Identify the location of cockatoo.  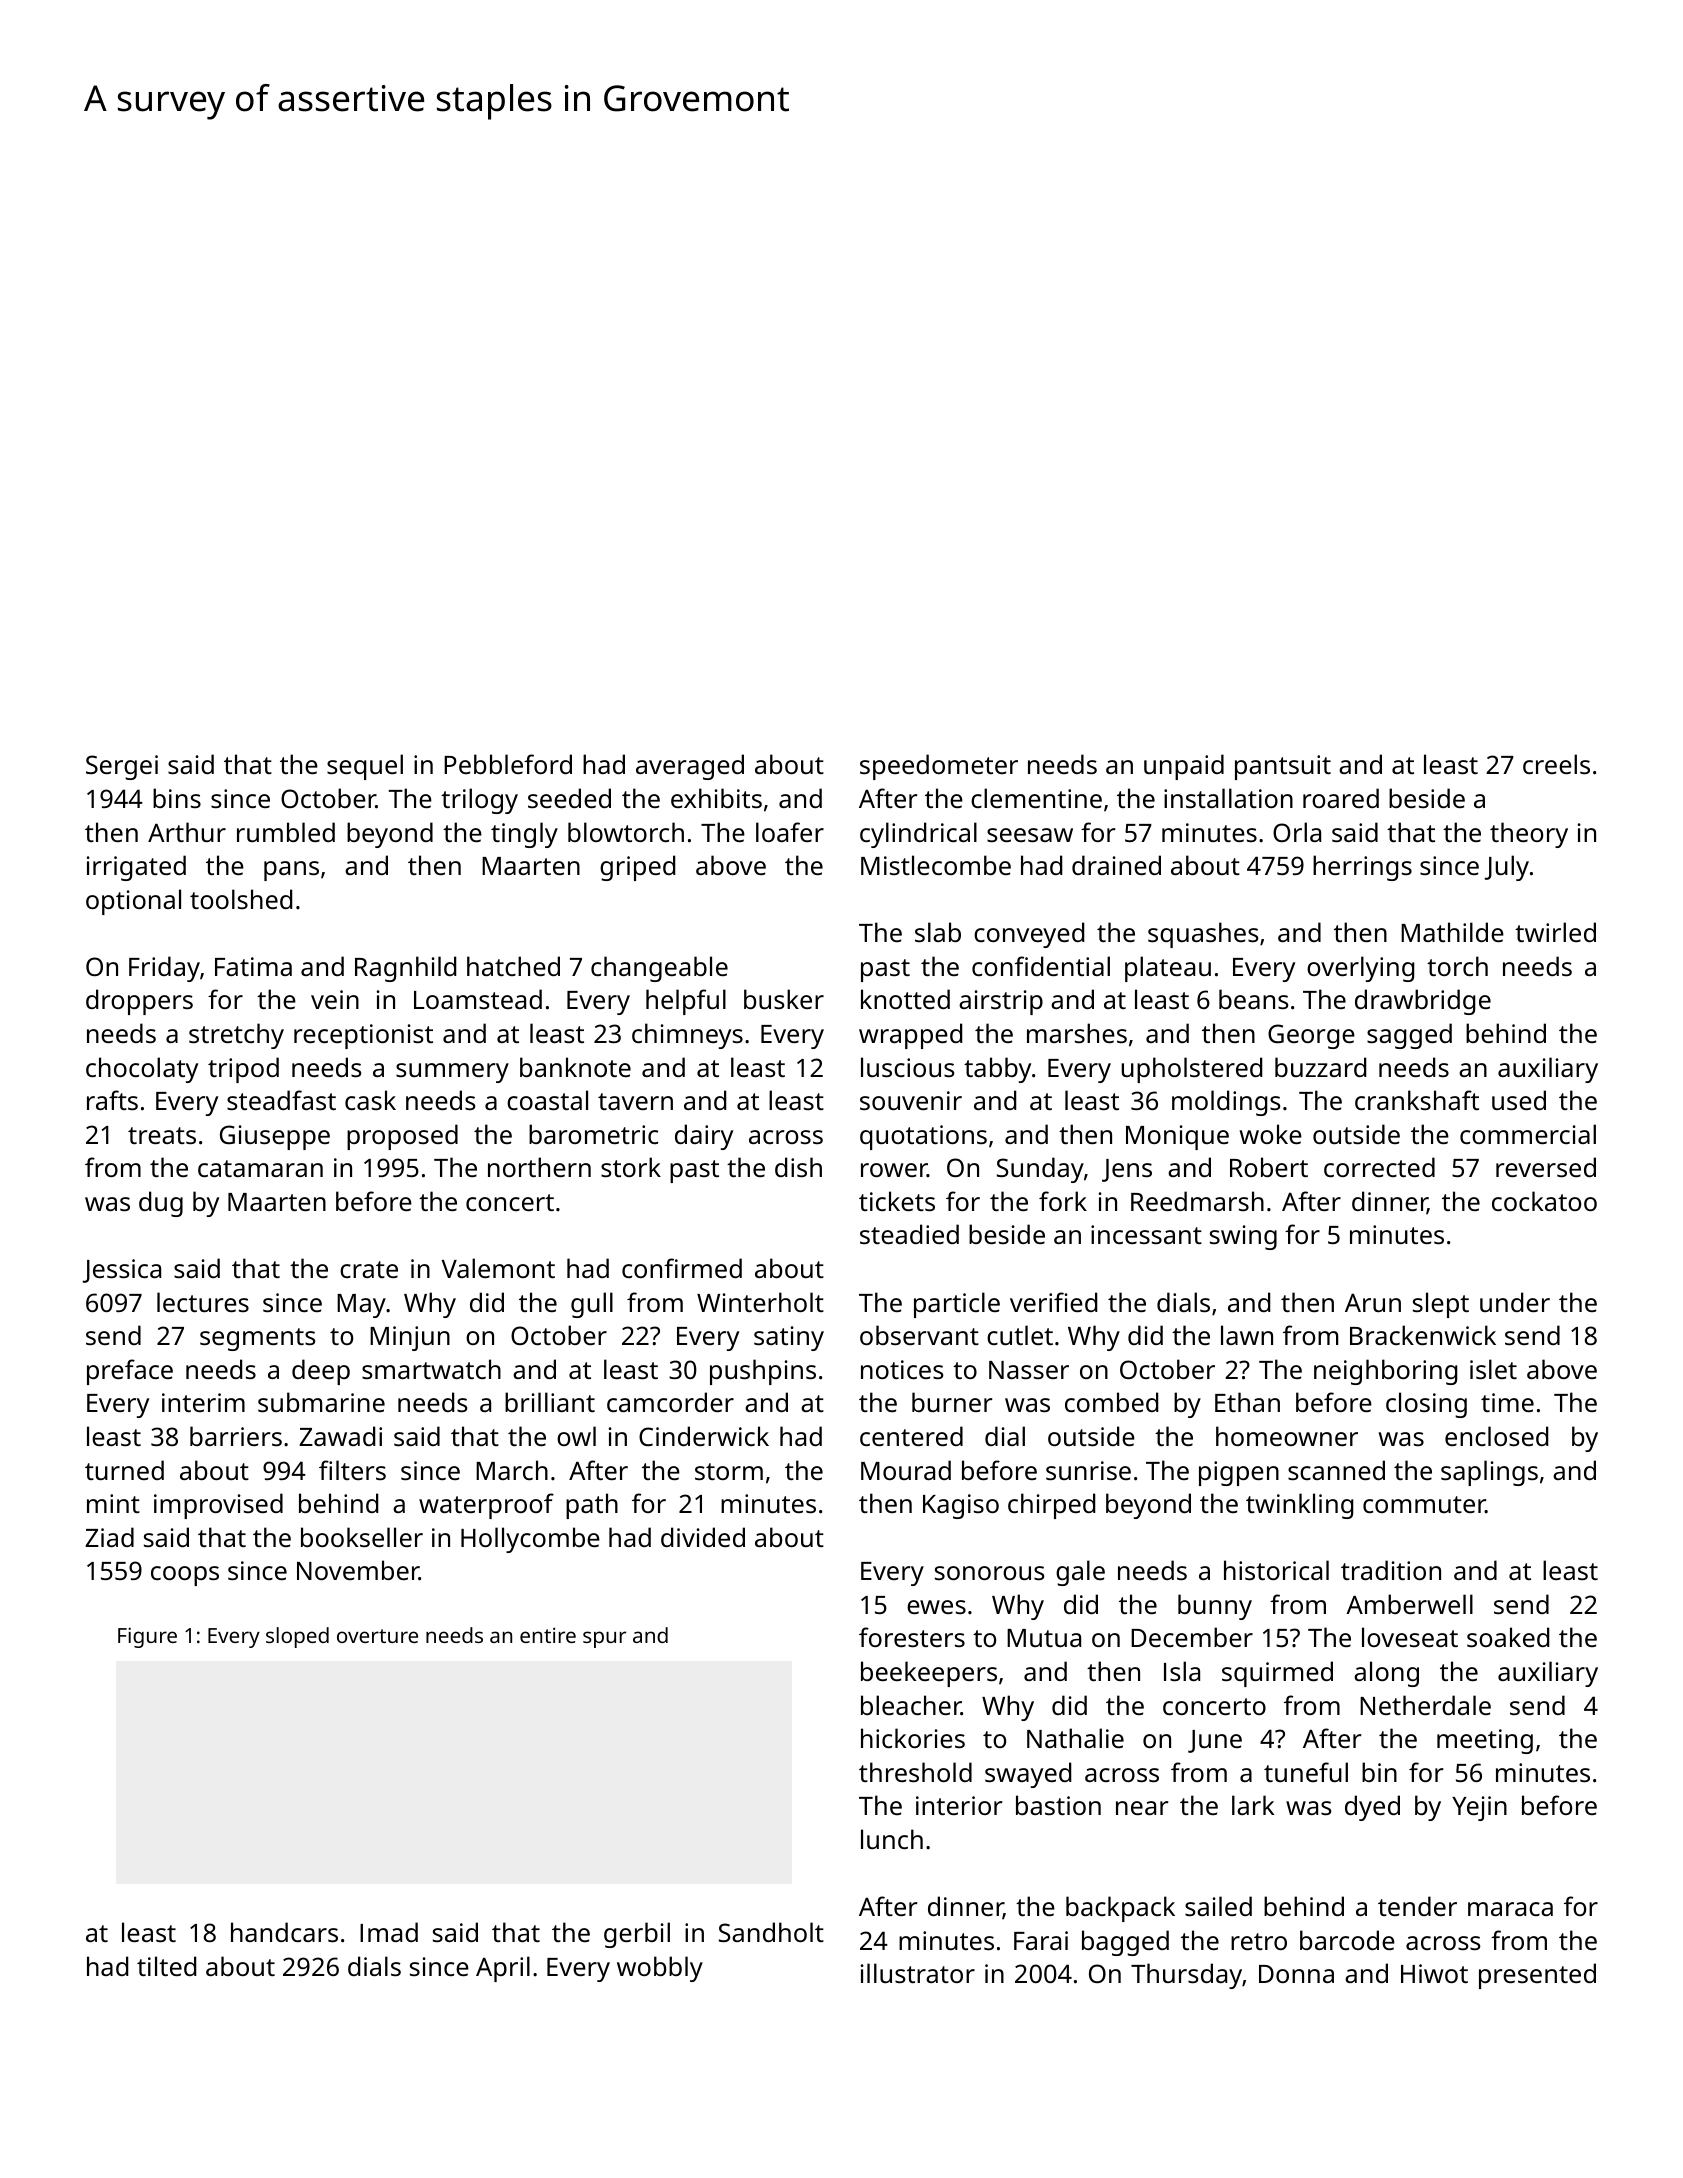
(1544, 1201).
